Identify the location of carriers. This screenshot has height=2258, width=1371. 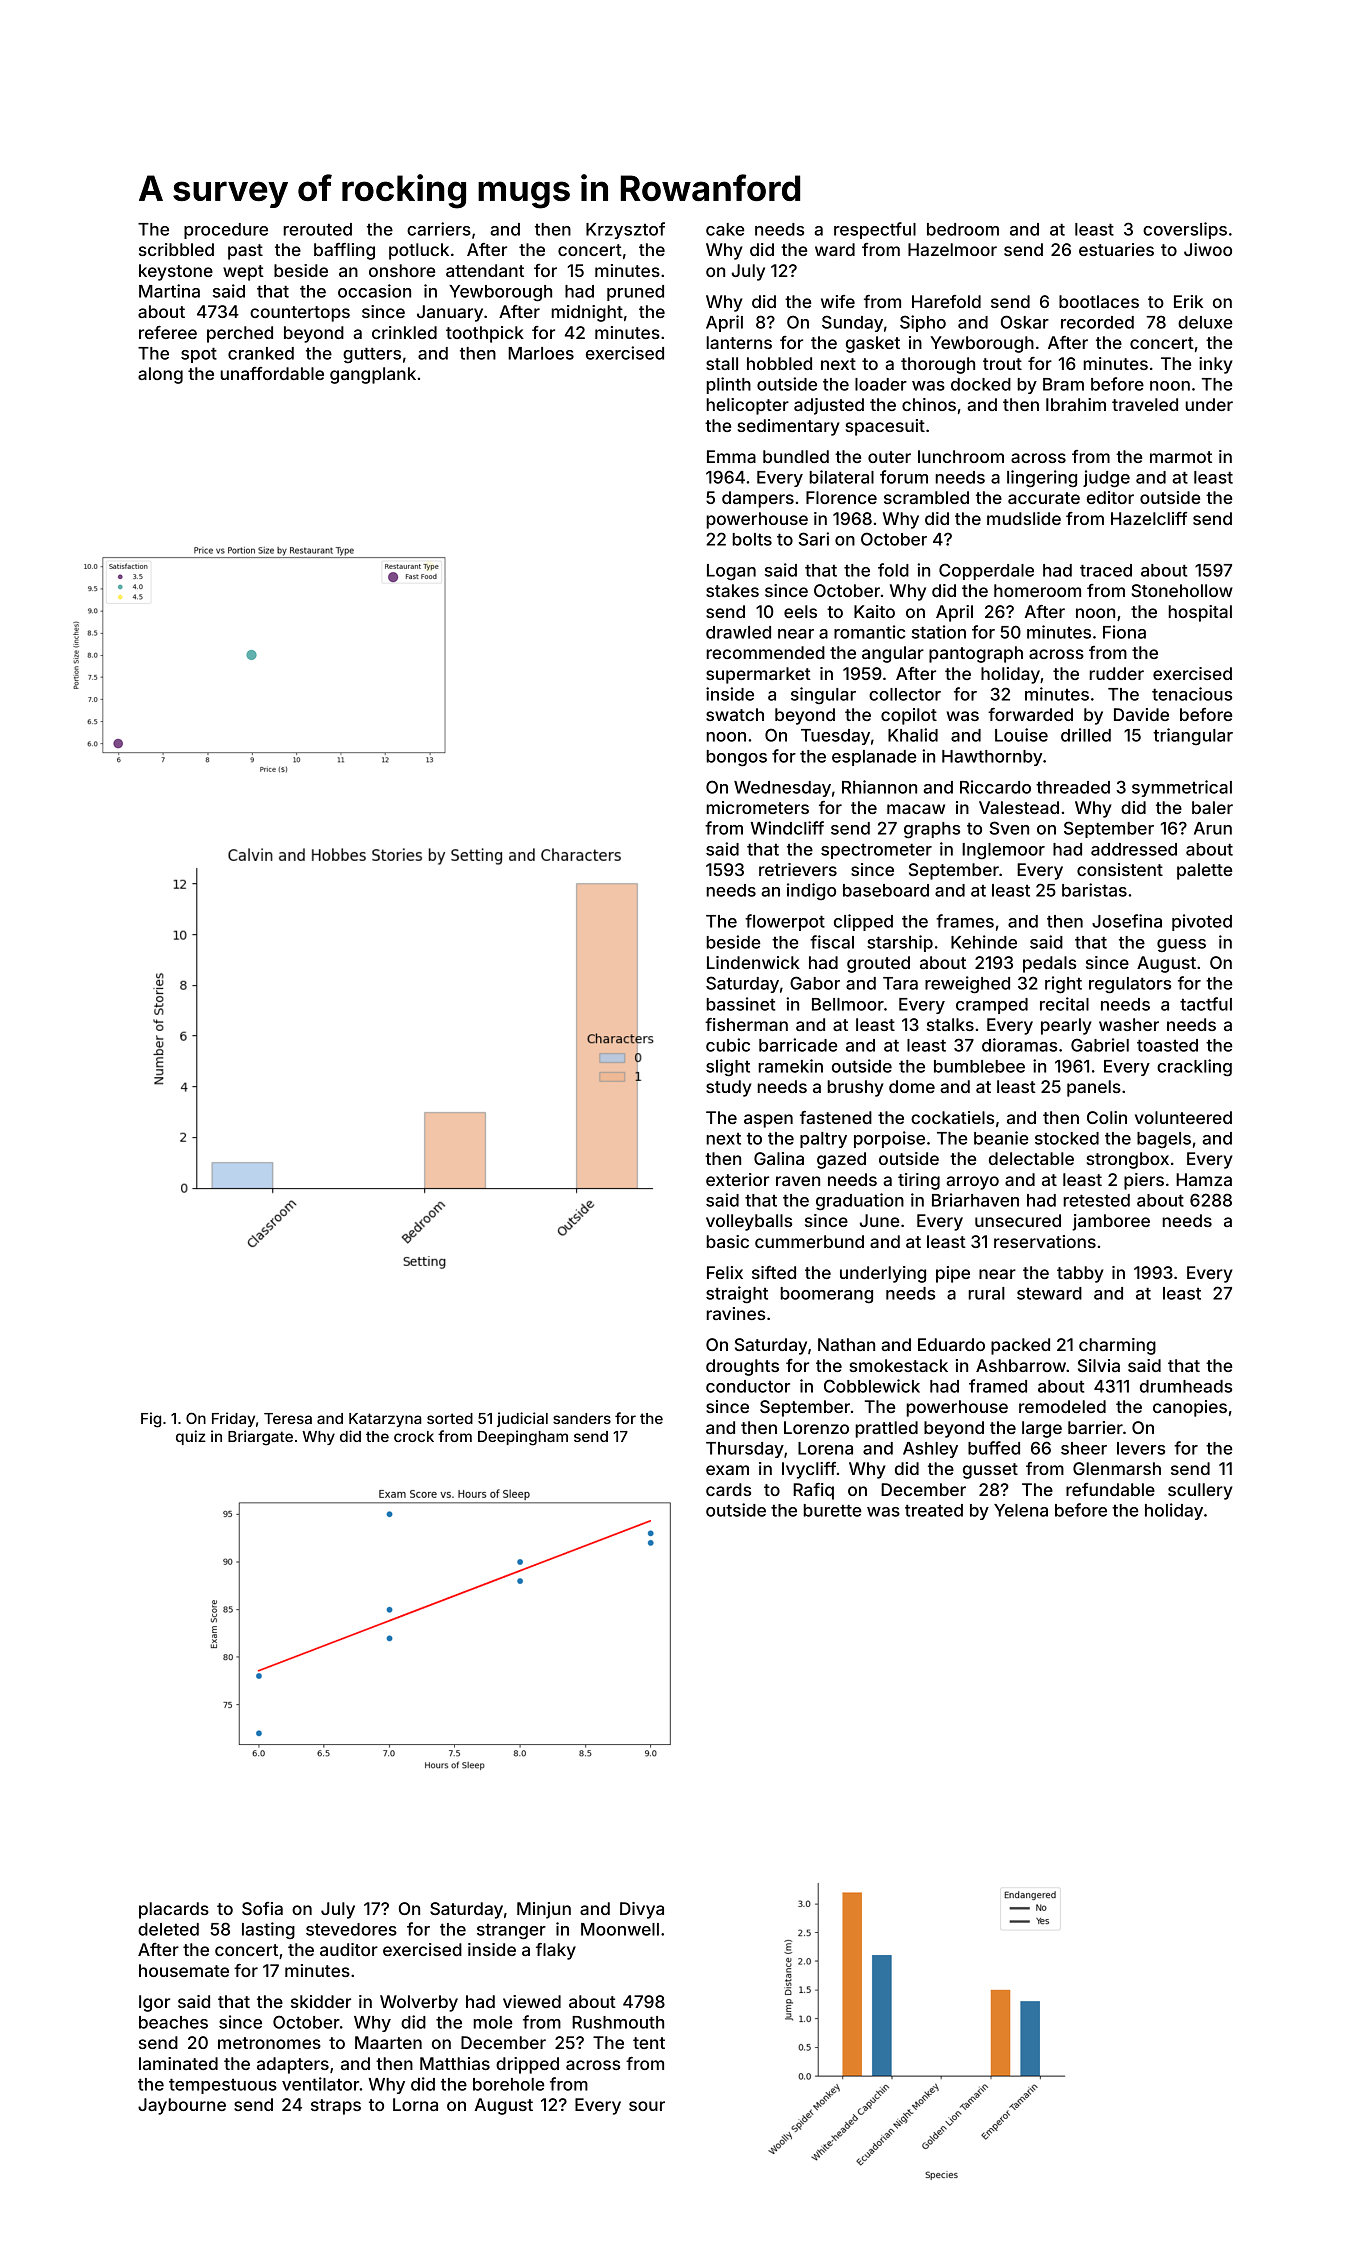
(439, 229).
